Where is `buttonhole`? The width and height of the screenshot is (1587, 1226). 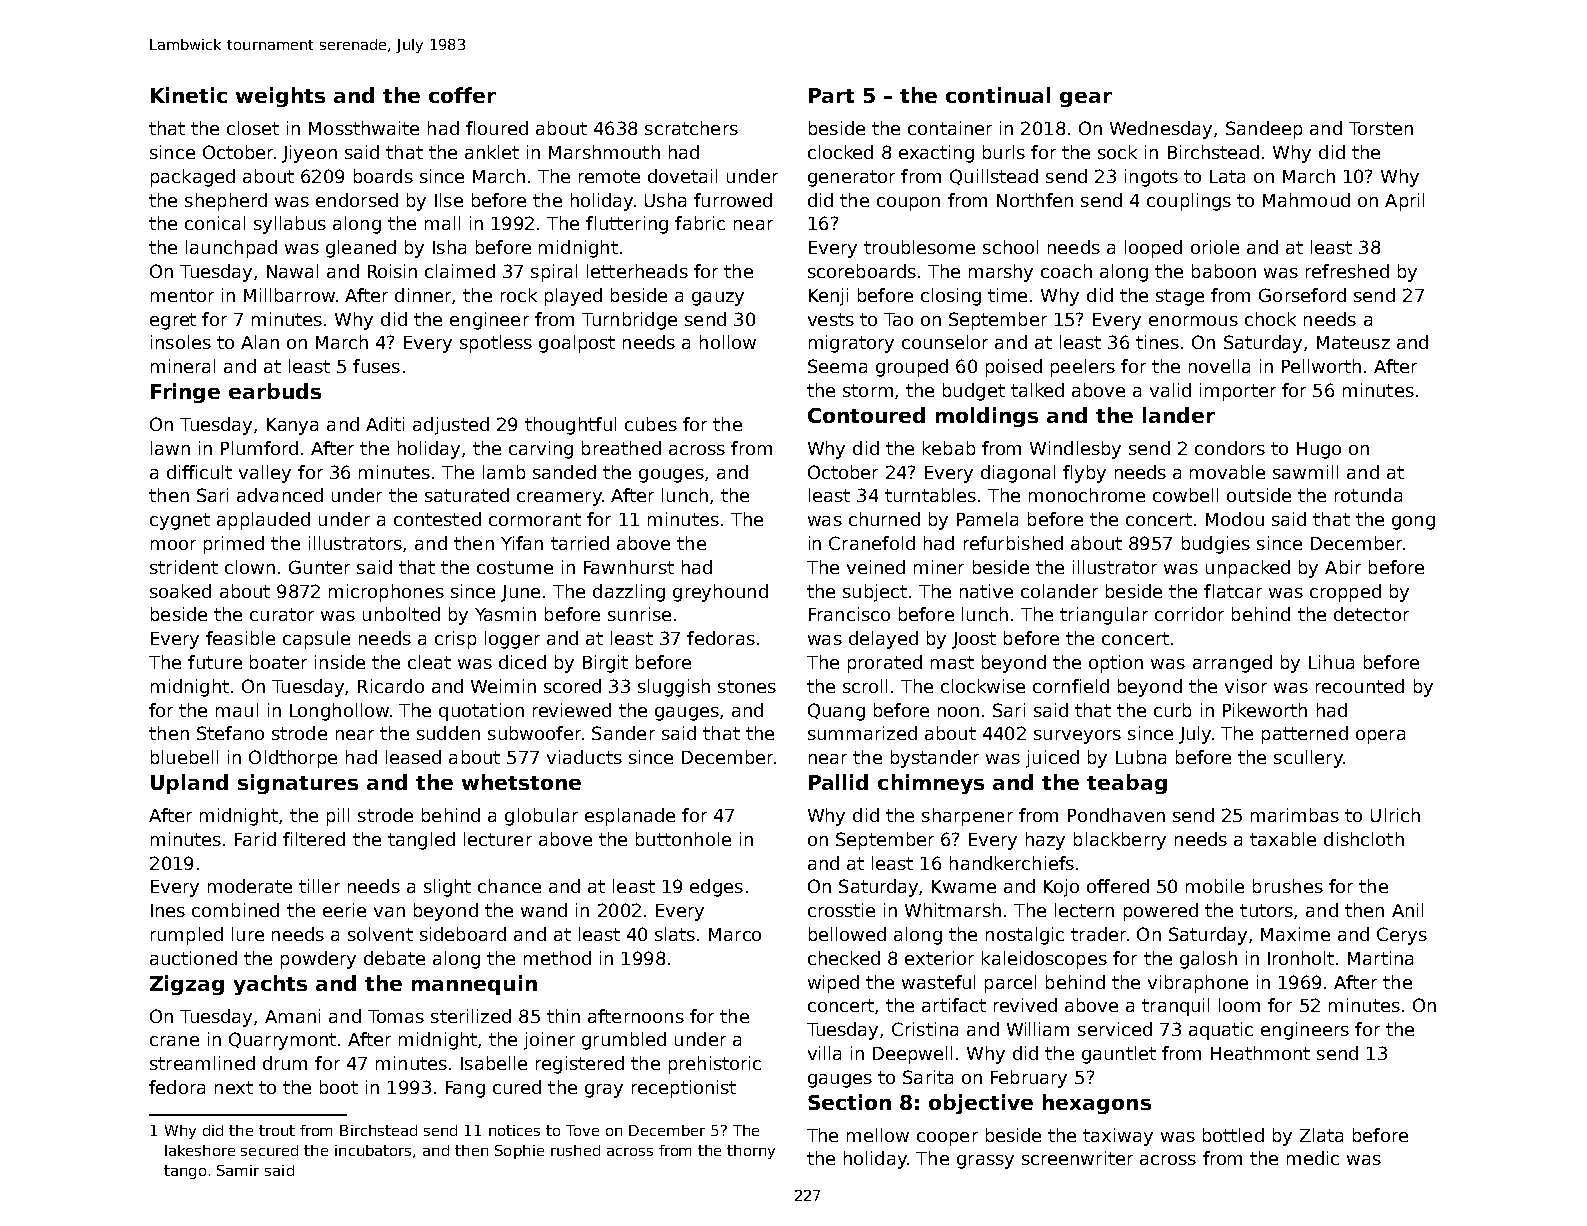 buttonhole is located at coordinates (683, 839).
